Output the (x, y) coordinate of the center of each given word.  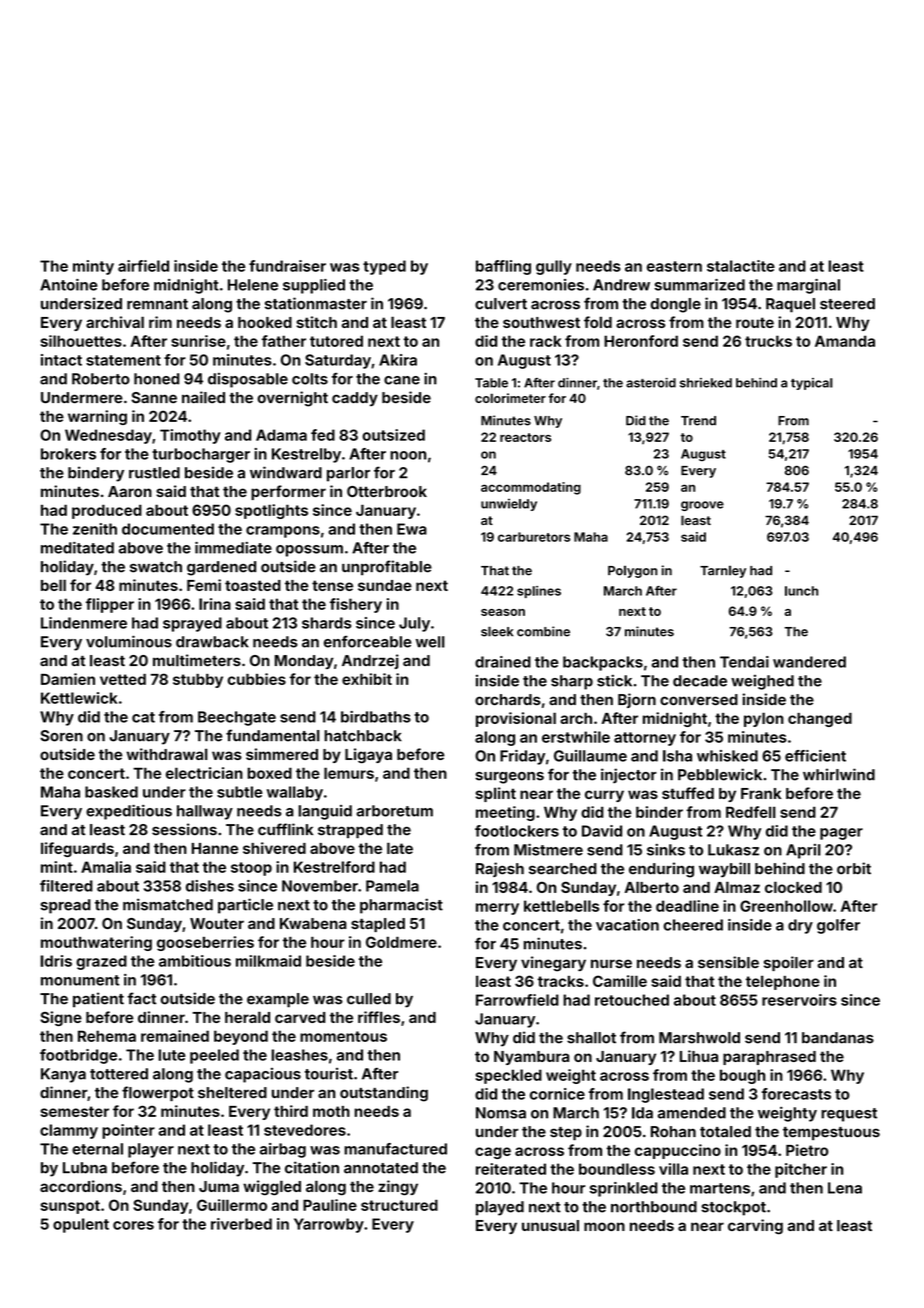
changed (820, 720)
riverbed (241, 1224)
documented (168, 529)
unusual (550, 1226)
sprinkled (624, 1189)
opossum (309, 551)
